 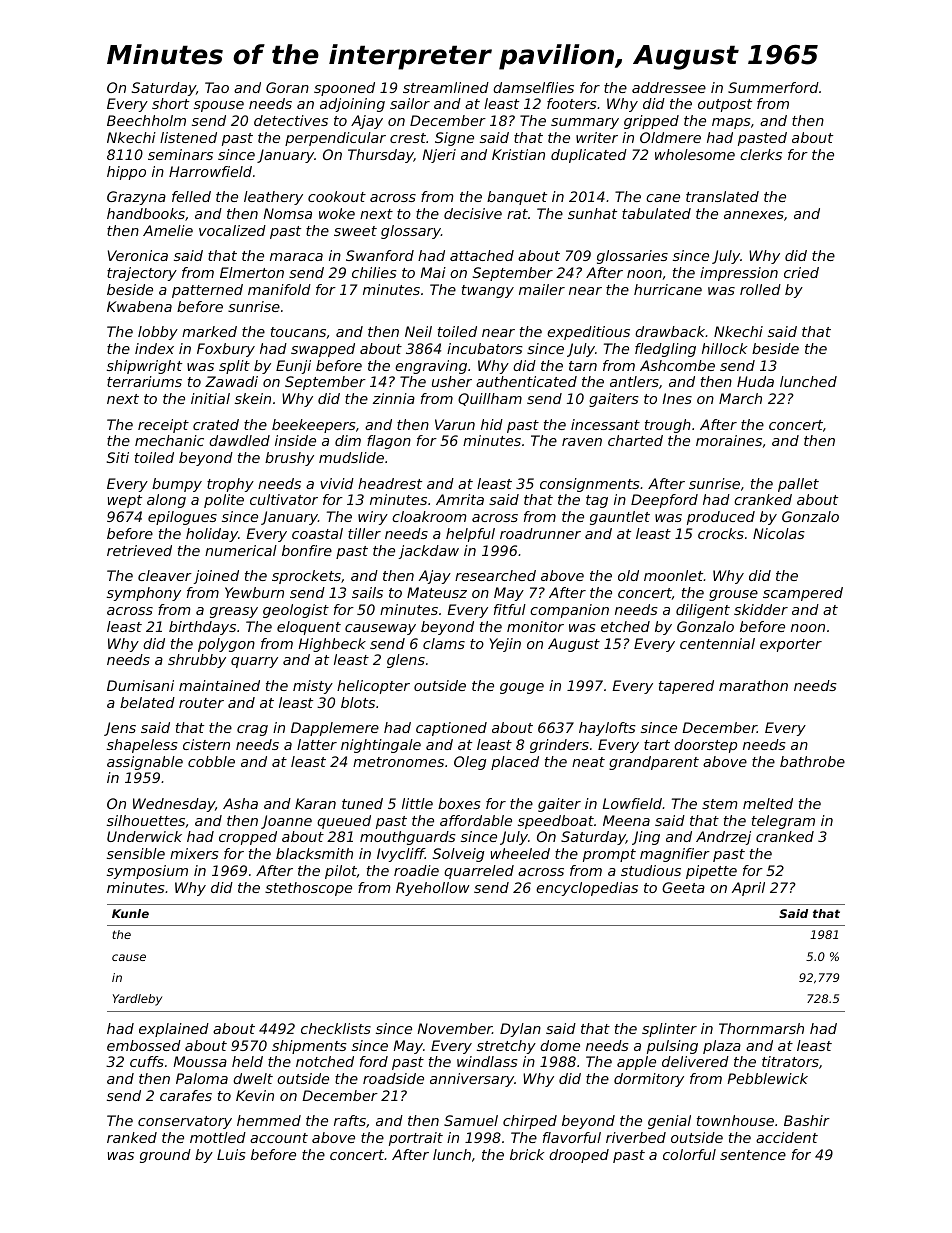 What do you see at coordinates (739, 274) in the screenshot?
I see `impression` at bounding box center [739, 274].
